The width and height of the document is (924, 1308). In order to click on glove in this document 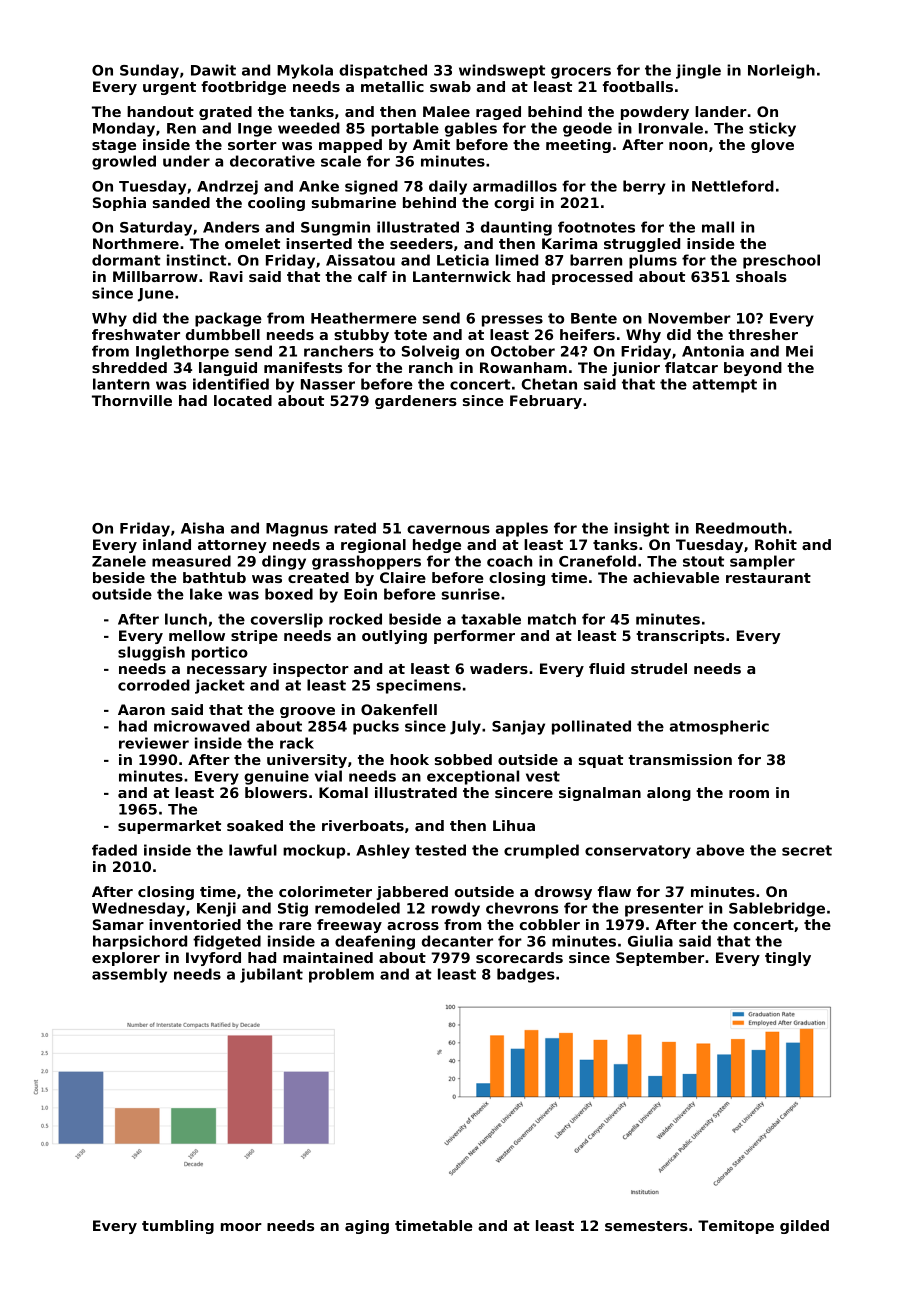, I will do `click(772, 146)`.
